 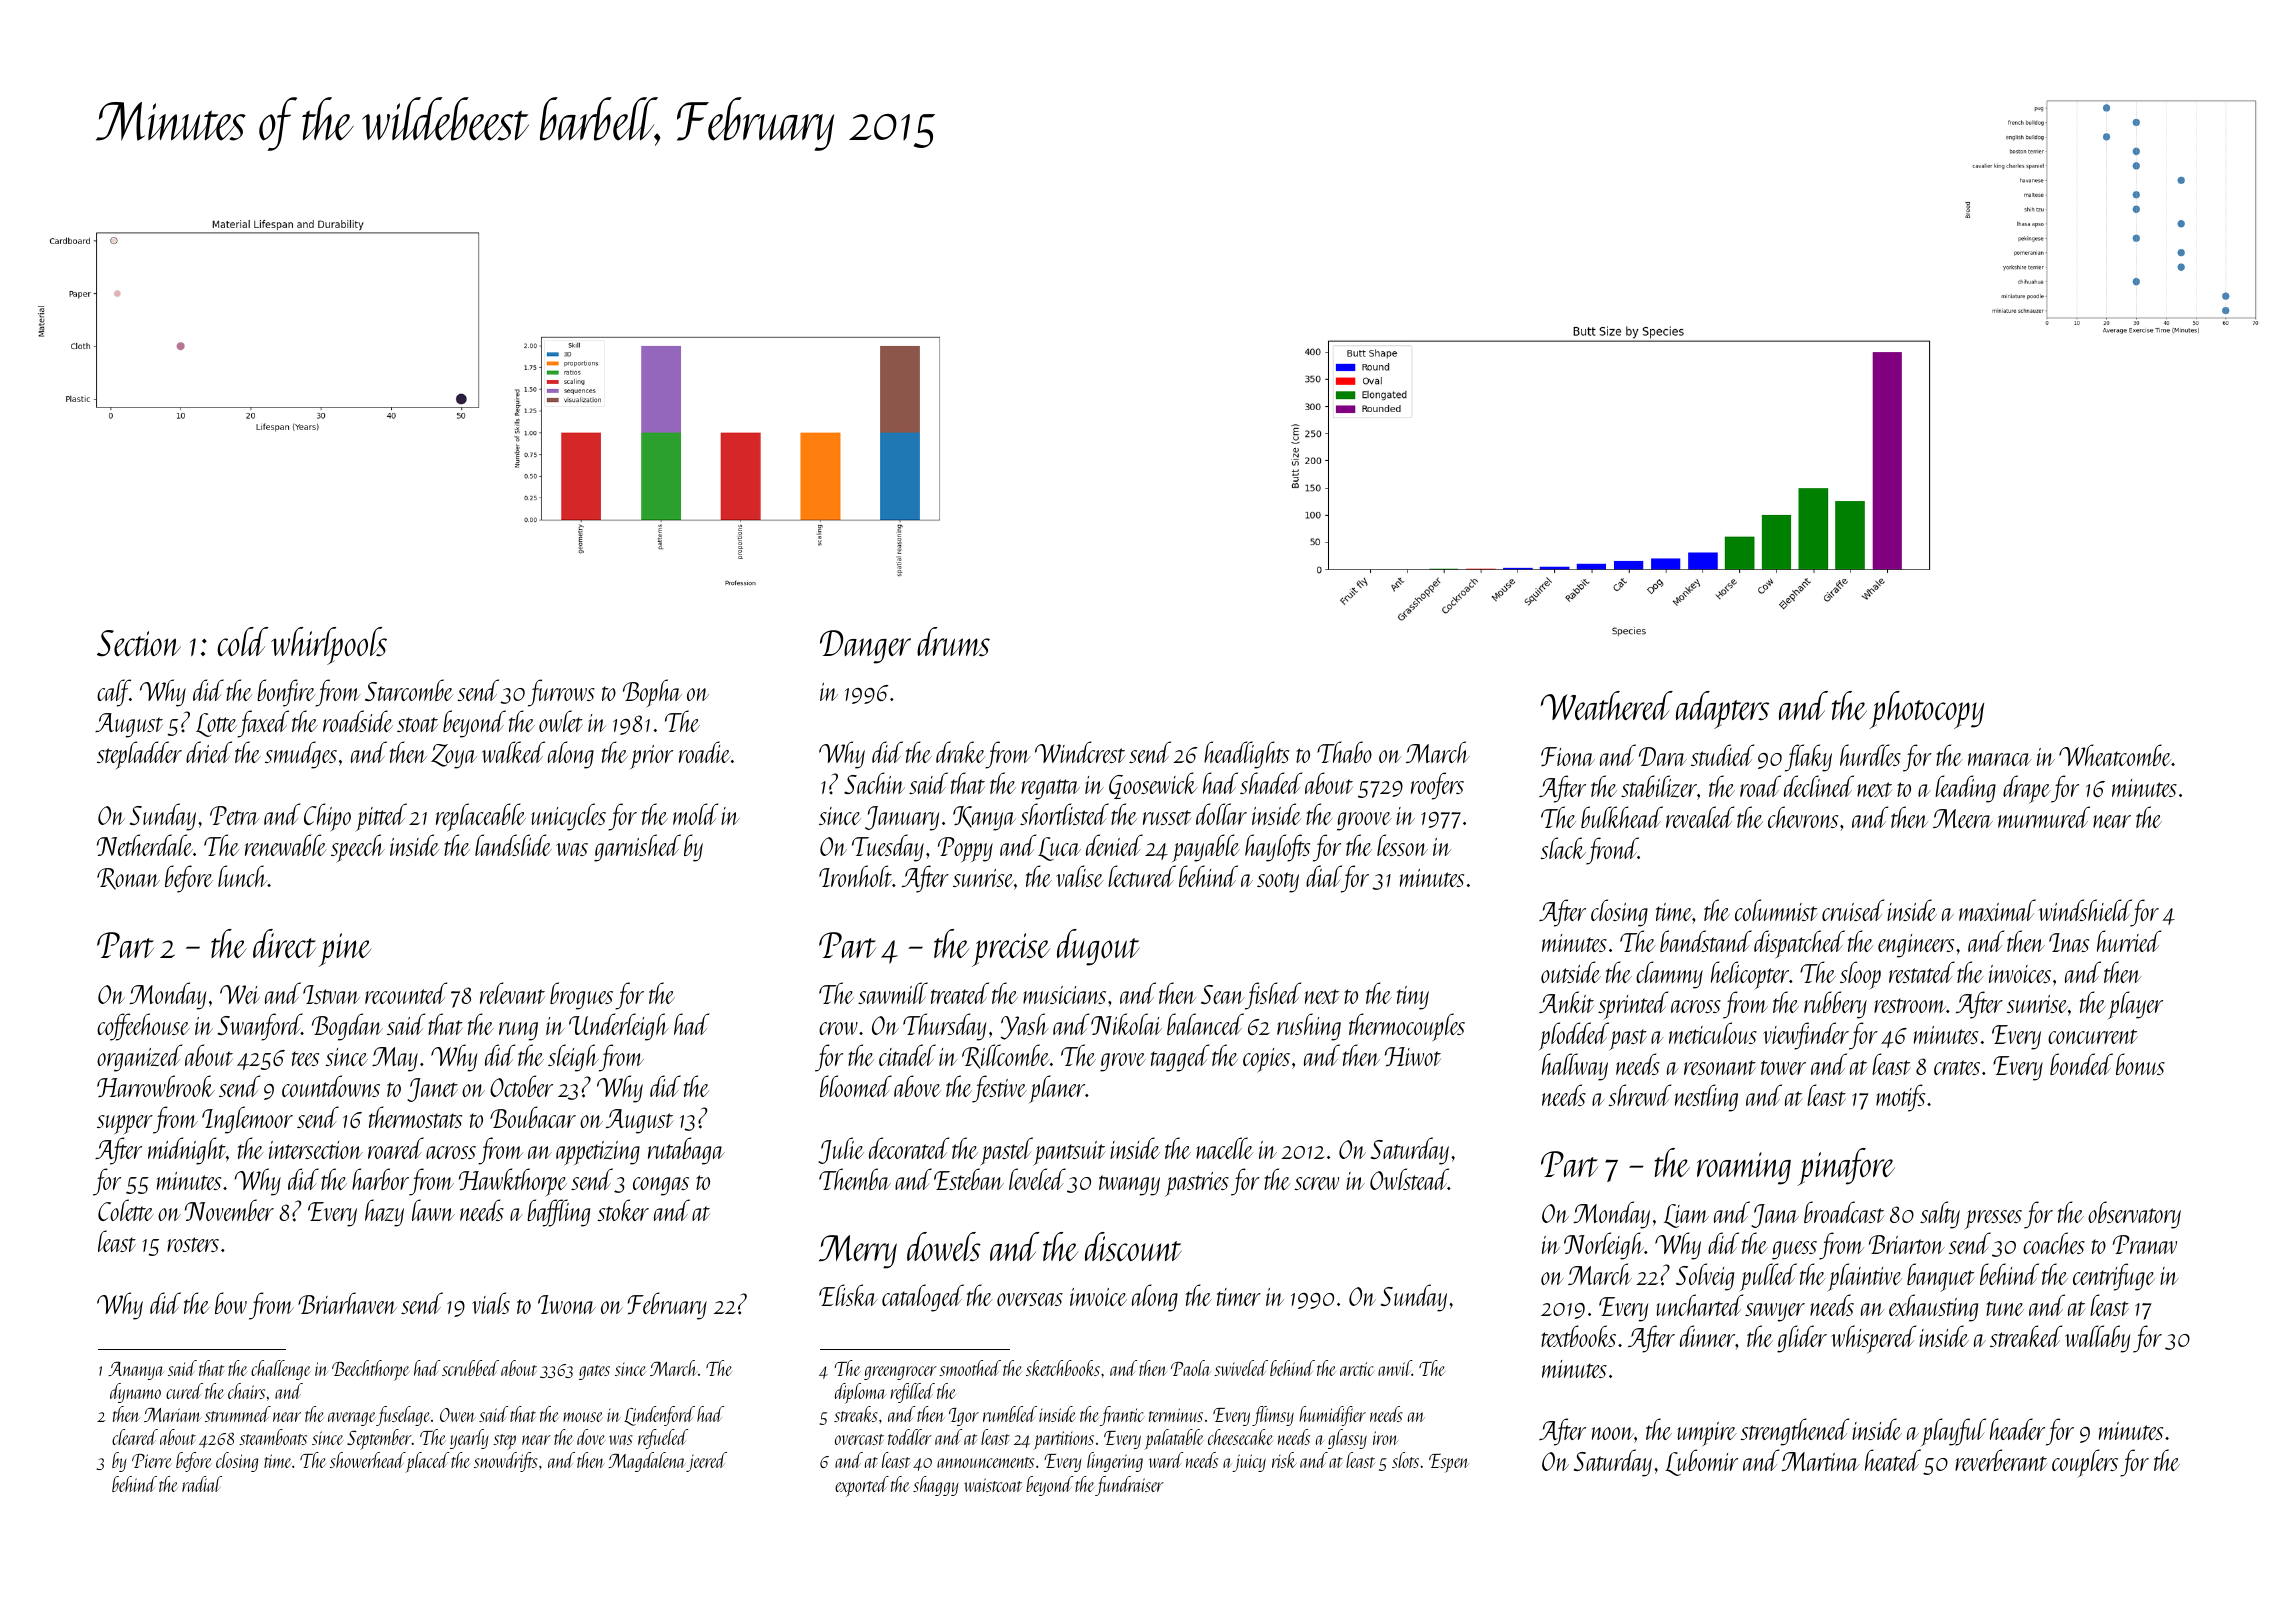 I want to click on cold, so click(x=242, y=641).
